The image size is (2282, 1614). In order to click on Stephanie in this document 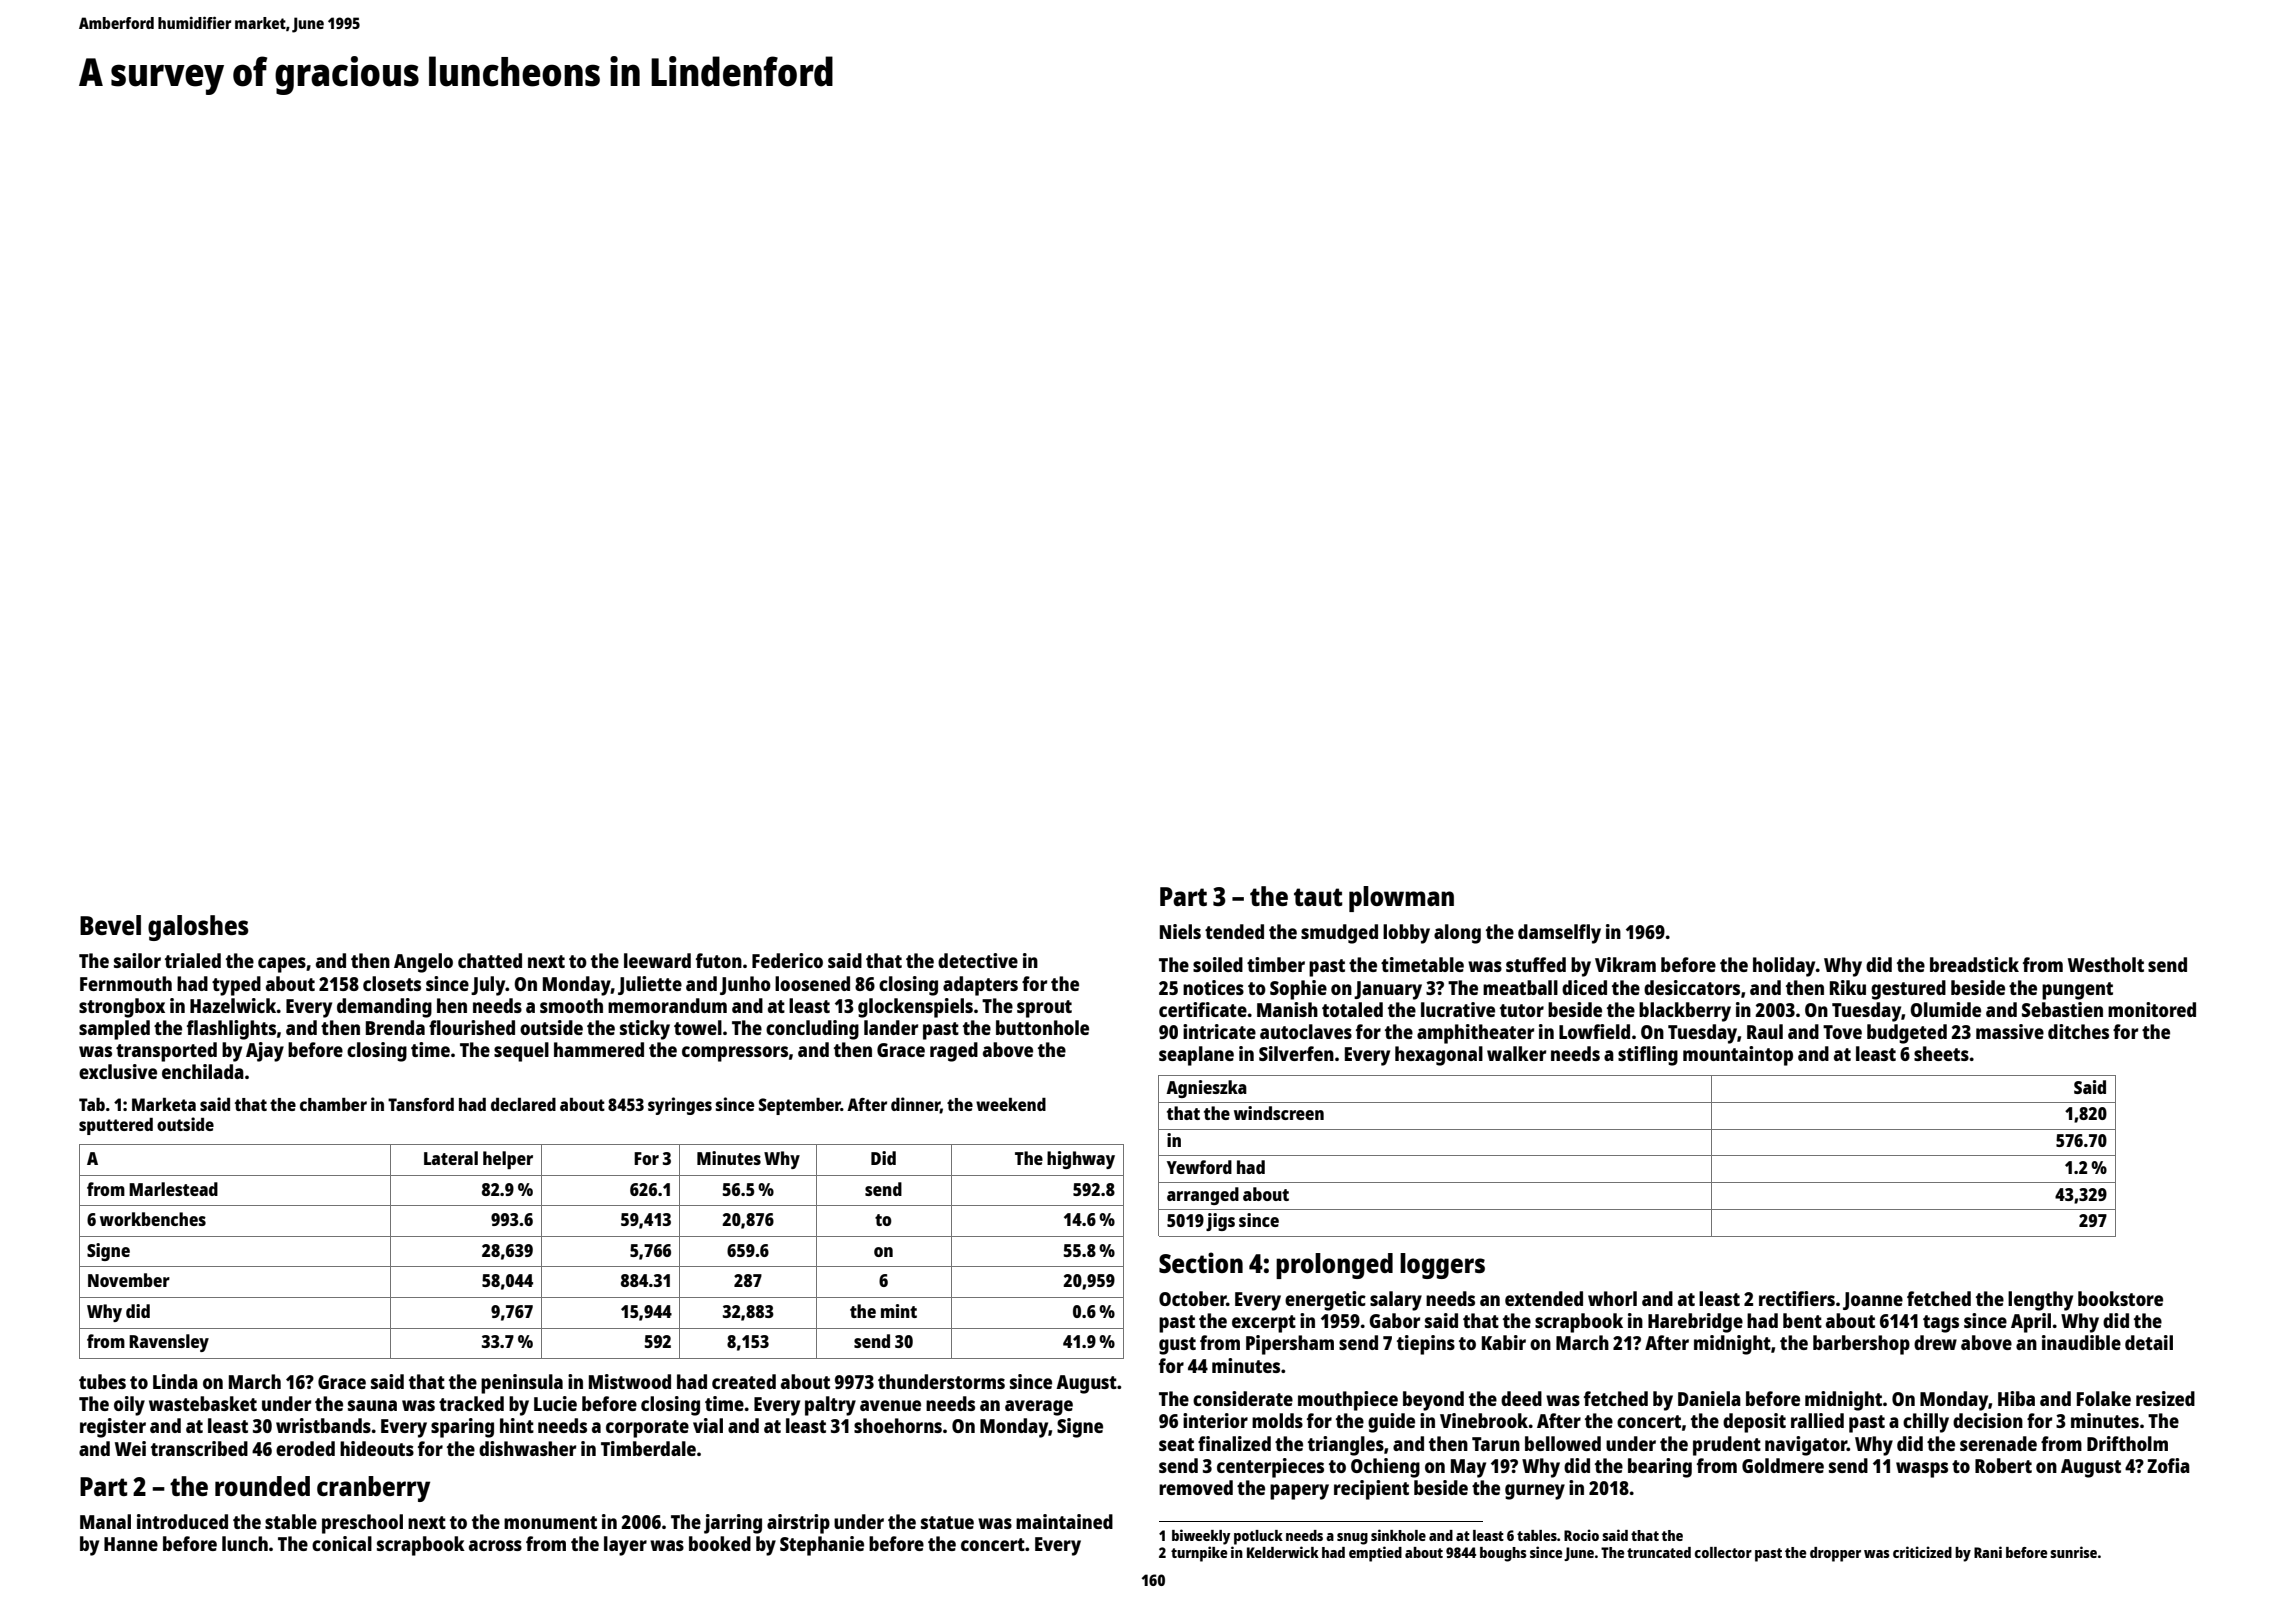, I will do `click(822, 1546)`.
